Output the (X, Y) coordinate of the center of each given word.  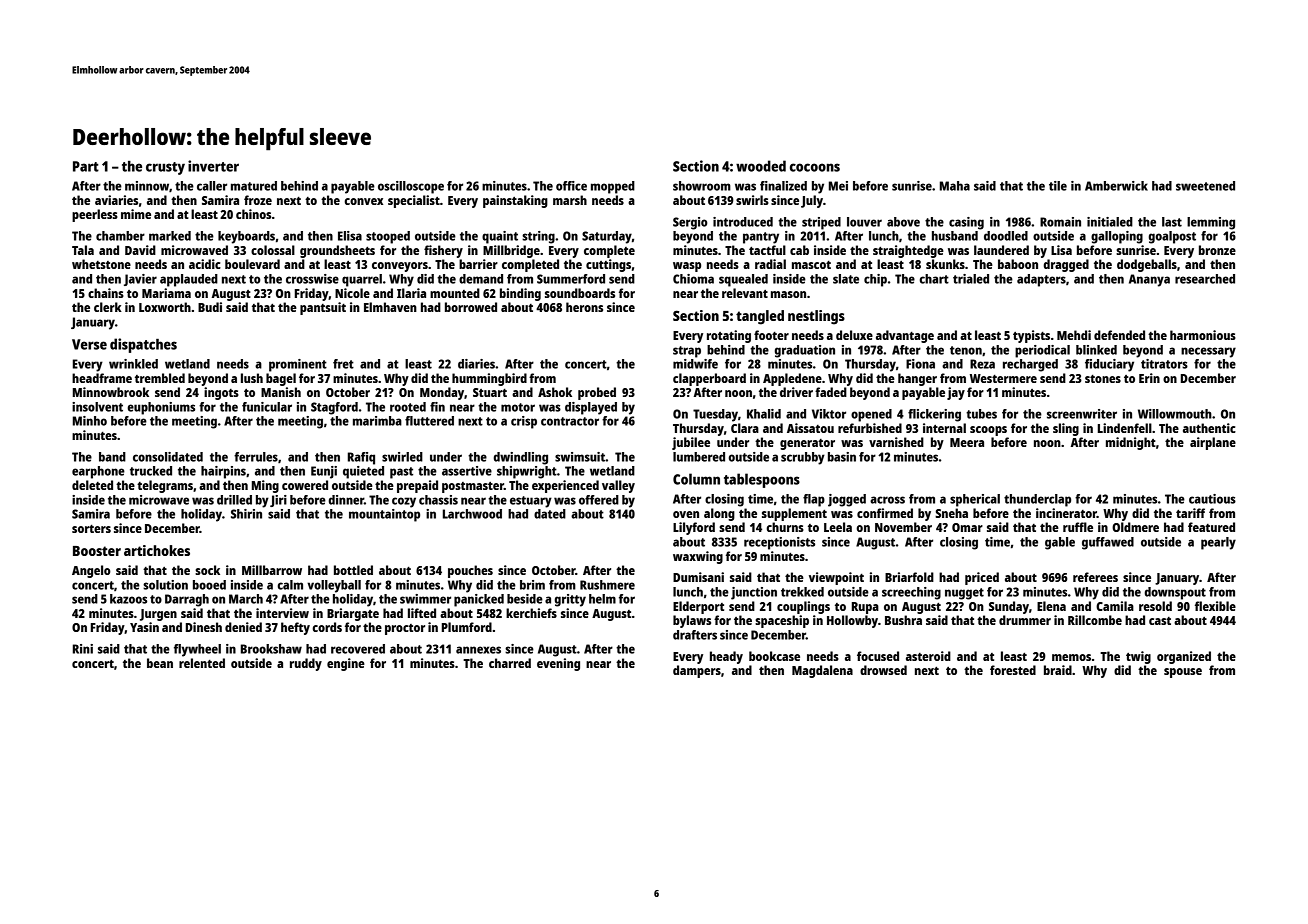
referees (1095, 577)
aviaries (116, 200)
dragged (1066, 265)
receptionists (779, 543)
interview (282, 613)
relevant (745, 293)
